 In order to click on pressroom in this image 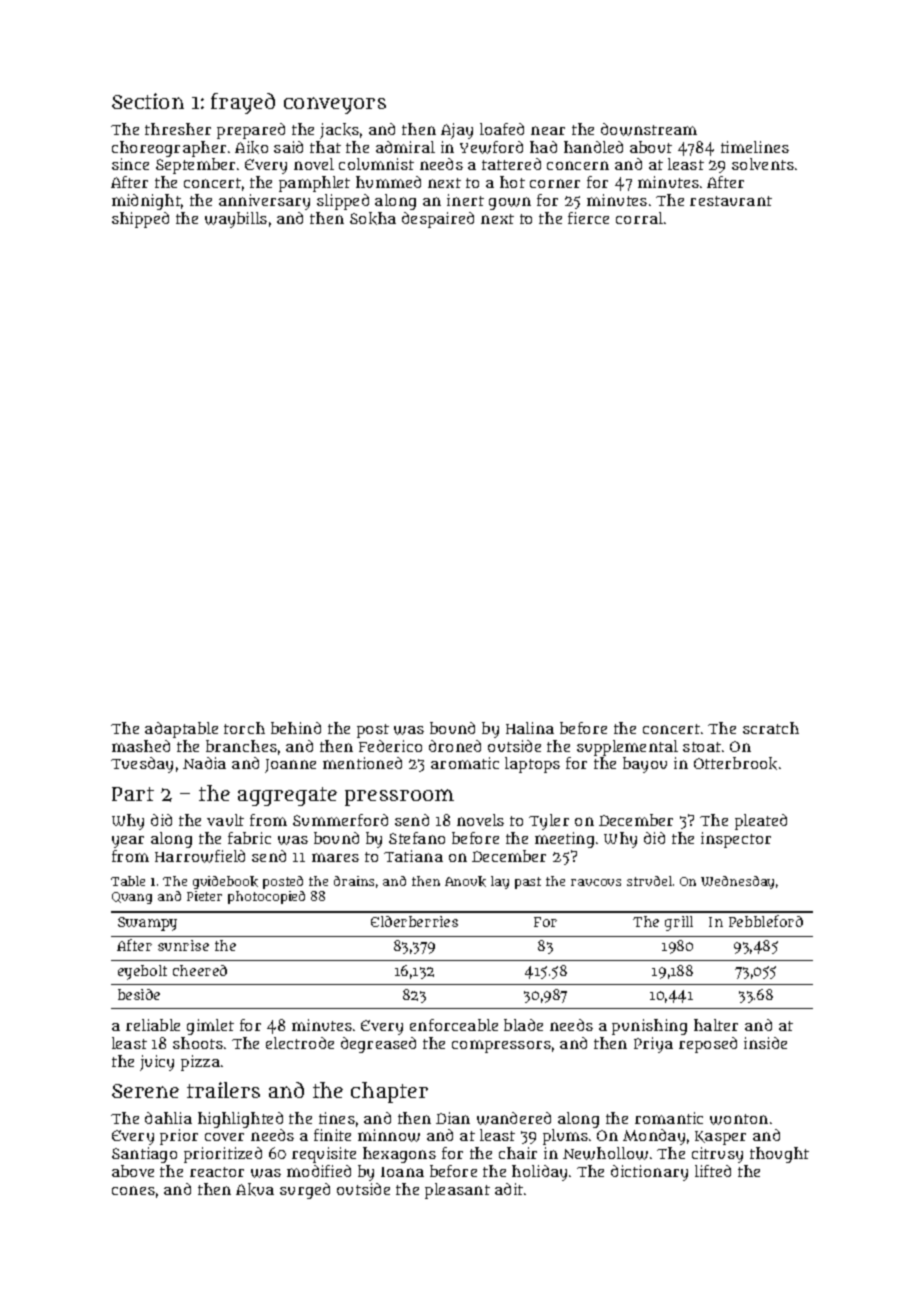, I will do `click(399, 797)`.
